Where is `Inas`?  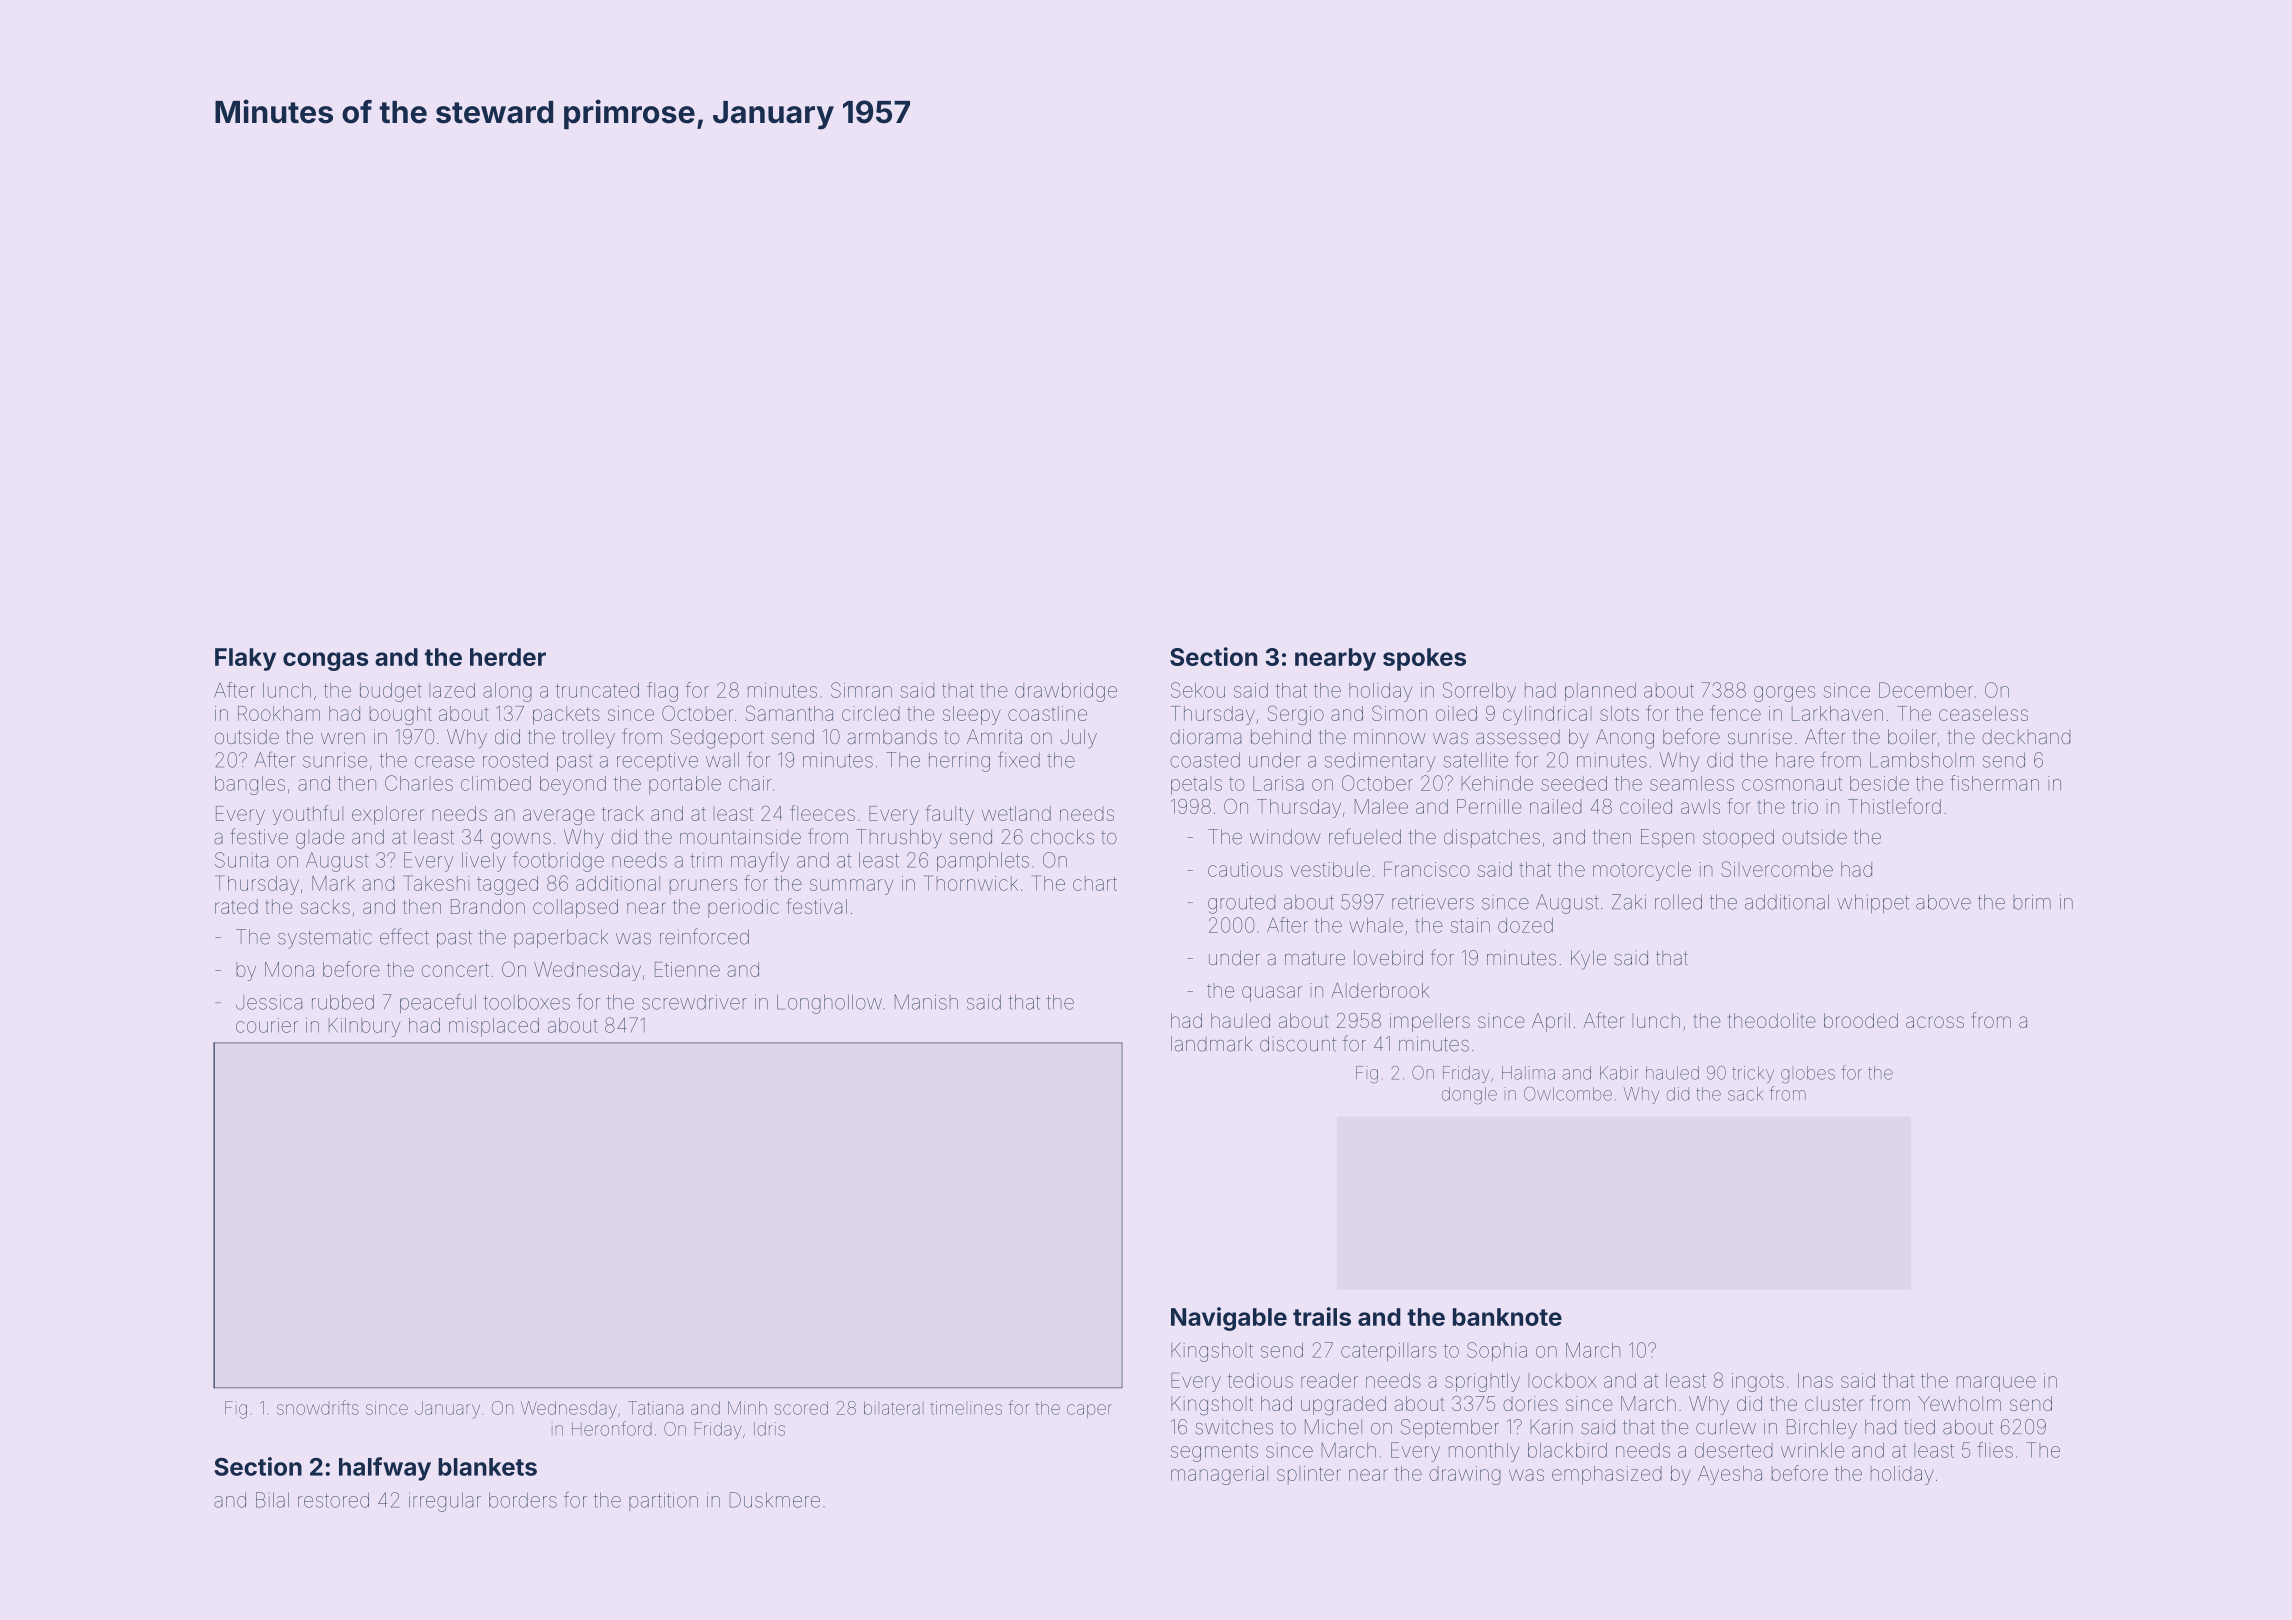
Inas is located at coordinates (1815, 1380).
